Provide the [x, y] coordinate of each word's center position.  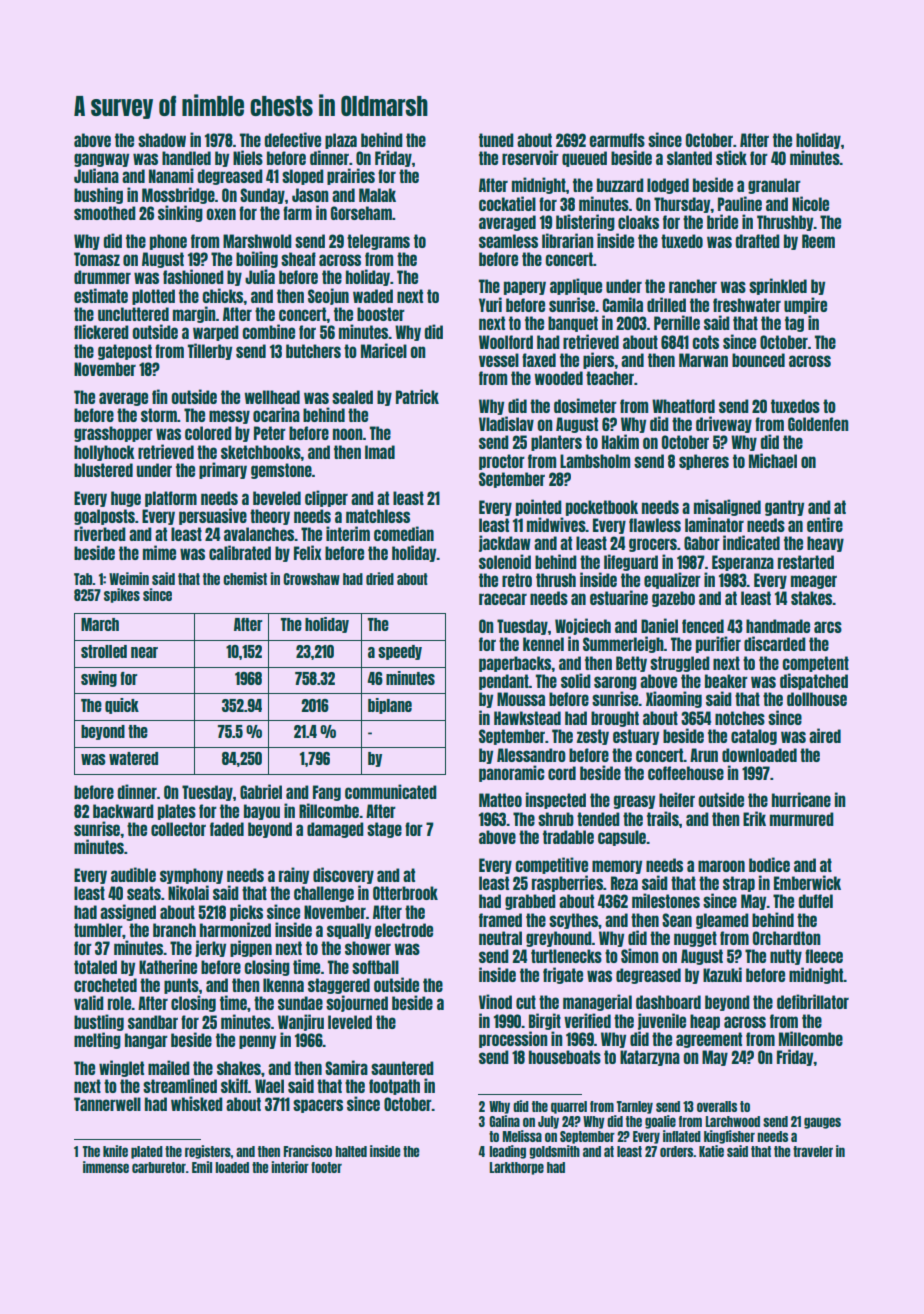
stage [384, 830]
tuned [496, 140]
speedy [400, 652]
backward [123, 811]
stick [731, 157]
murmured [802, 819]
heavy [825, 544]
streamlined [180, 1085]
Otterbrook [405, 893]
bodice [769, 864]
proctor [502, 462]
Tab [83, 579]
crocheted [105, 985]
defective [293, 139]
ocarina [276, 414]
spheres [704, 462]
